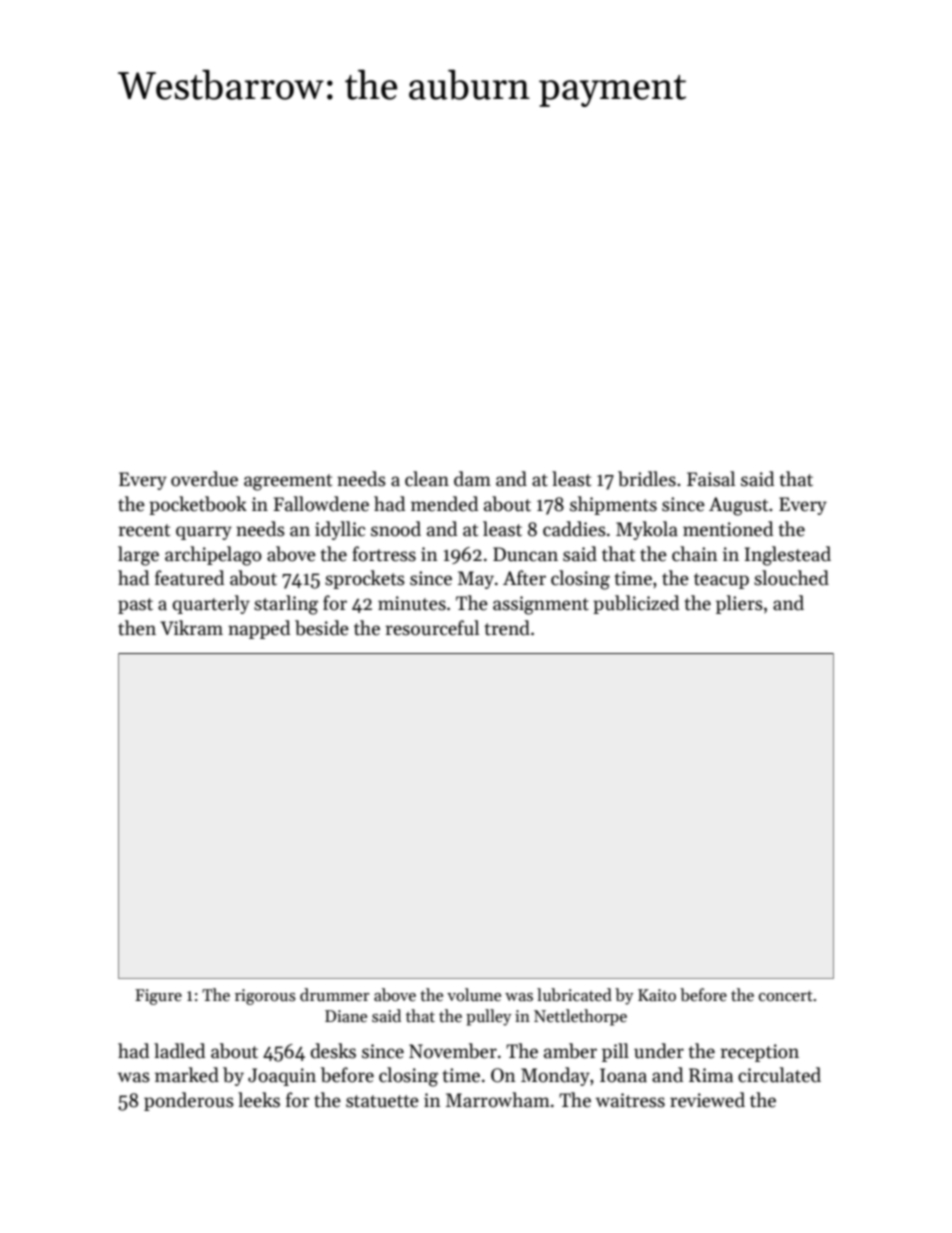 This page has width=952, height=1233. I want to click on slouched, so click(791, 578).
